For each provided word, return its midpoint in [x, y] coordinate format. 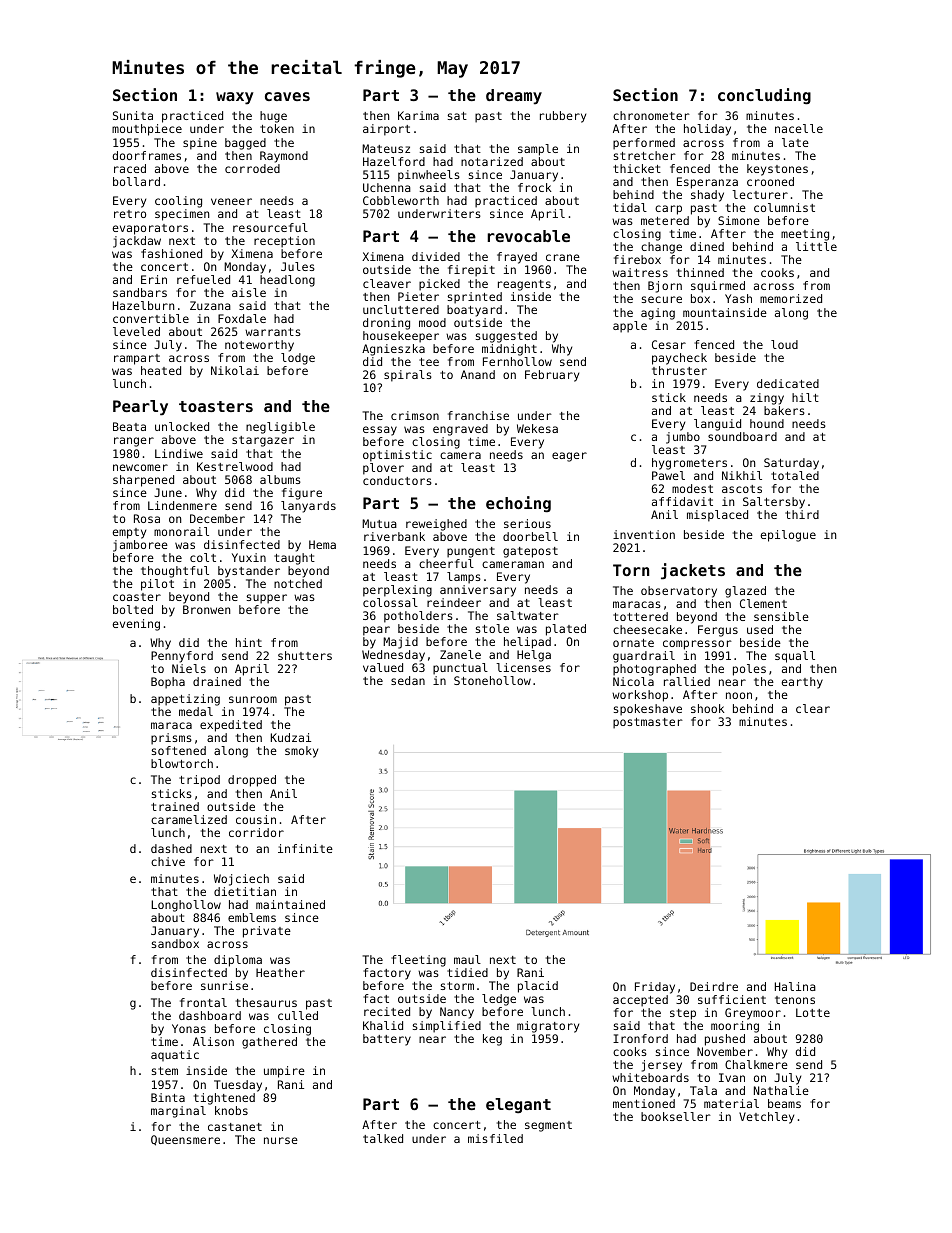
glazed [745, 592]
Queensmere [185, 1140]
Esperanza [707, 183]
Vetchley [766, 1118]
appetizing [185, 700]
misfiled [495, 1138]
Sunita [133, 115]
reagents [524, 285]
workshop [640, 696]
